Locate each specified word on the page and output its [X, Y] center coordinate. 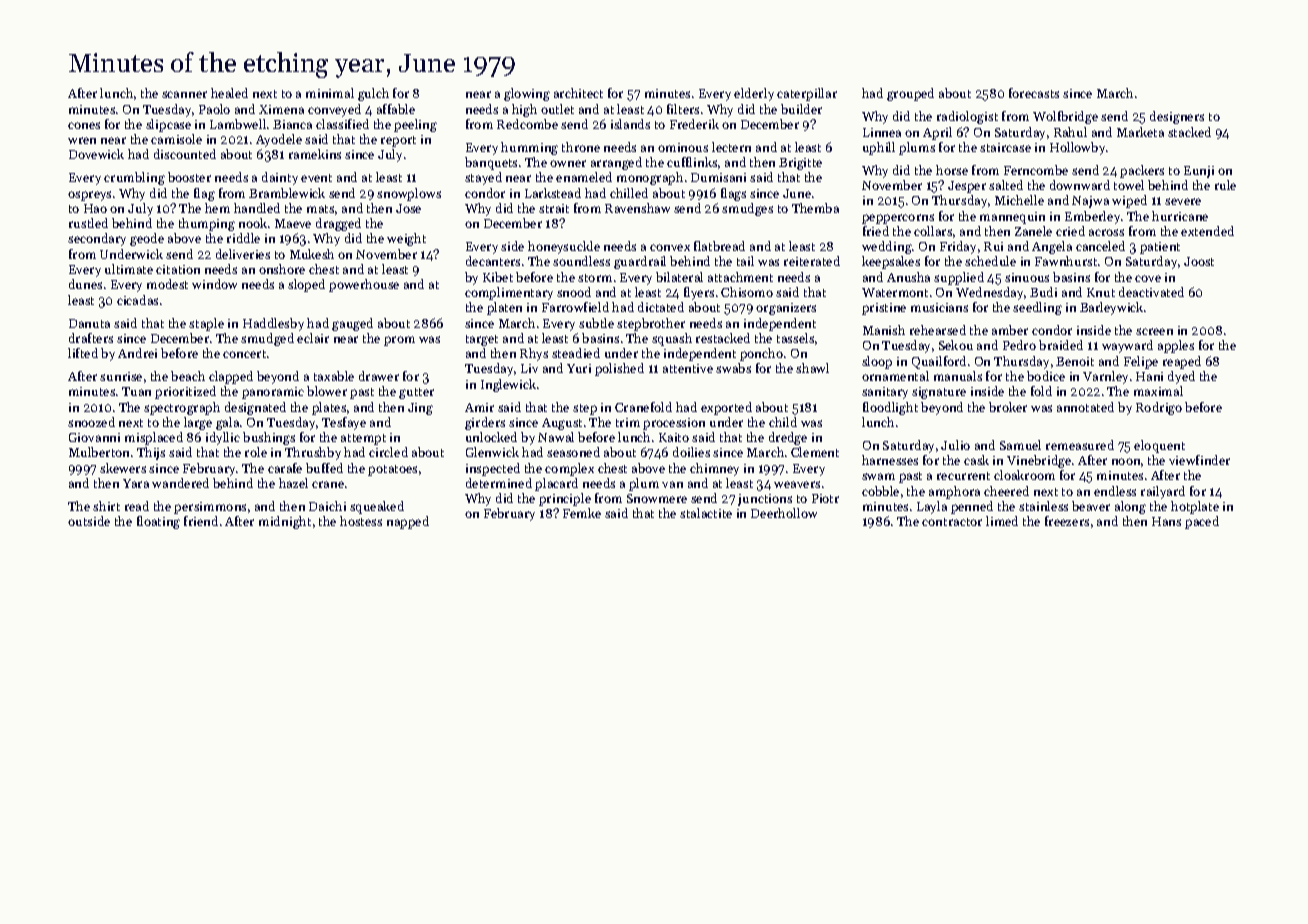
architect [578, 93]
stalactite [706, 513]
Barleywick [1111, 308]
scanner [184, 94]
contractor [952, 522]
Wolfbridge [1065, 117]
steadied [576, 353]
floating [158, 522]
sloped [306, 285]
